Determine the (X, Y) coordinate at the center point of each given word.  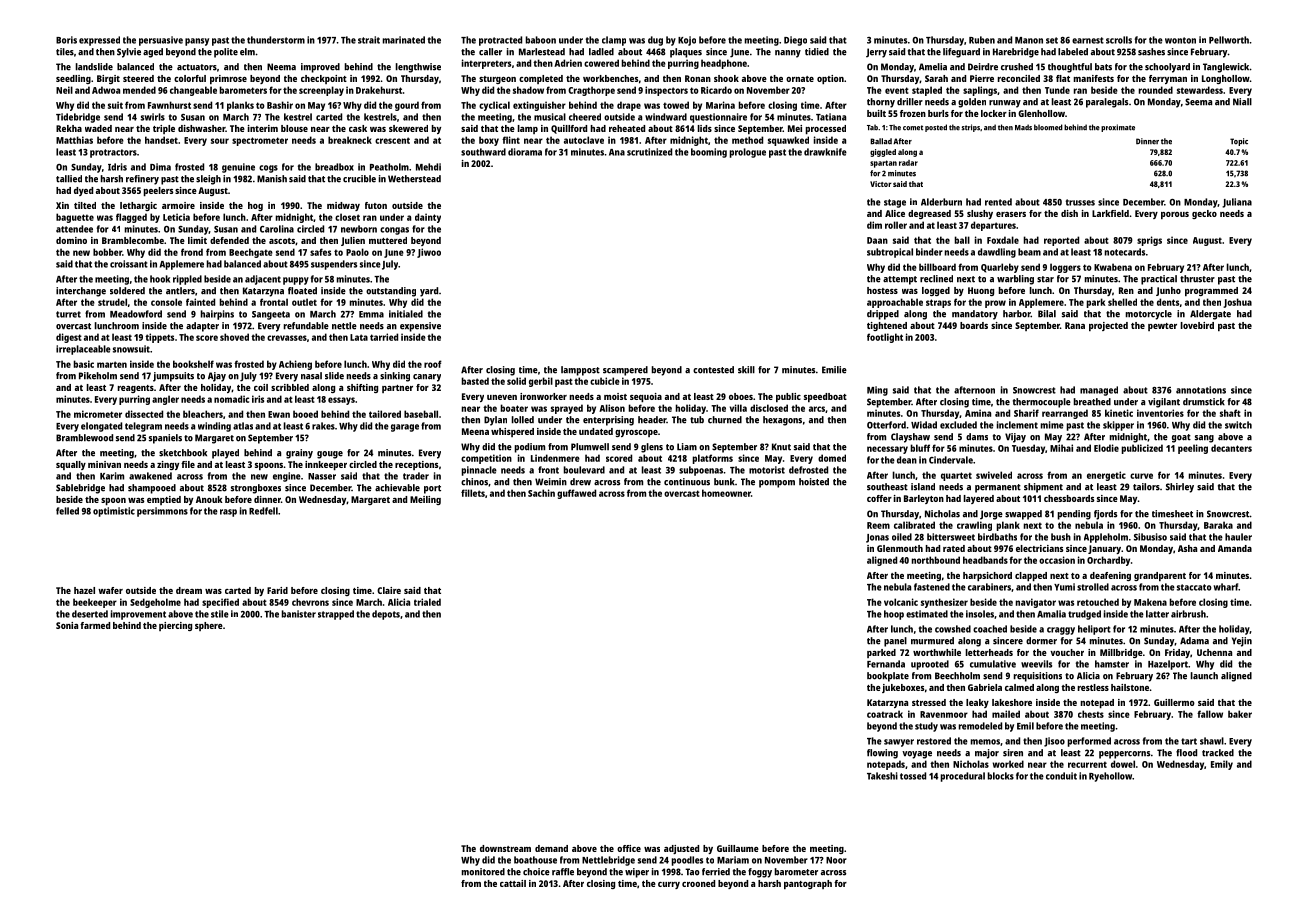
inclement (1017, 425)
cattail (513, 883)
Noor (836, 860)
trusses (1080, 202)
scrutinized (649, 152)
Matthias (74, 140)
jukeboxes (903, 688)
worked (1008, 764)
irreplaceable (83, 350)
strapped (336, 615)
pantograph (808, 884)
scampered (625, 371)
